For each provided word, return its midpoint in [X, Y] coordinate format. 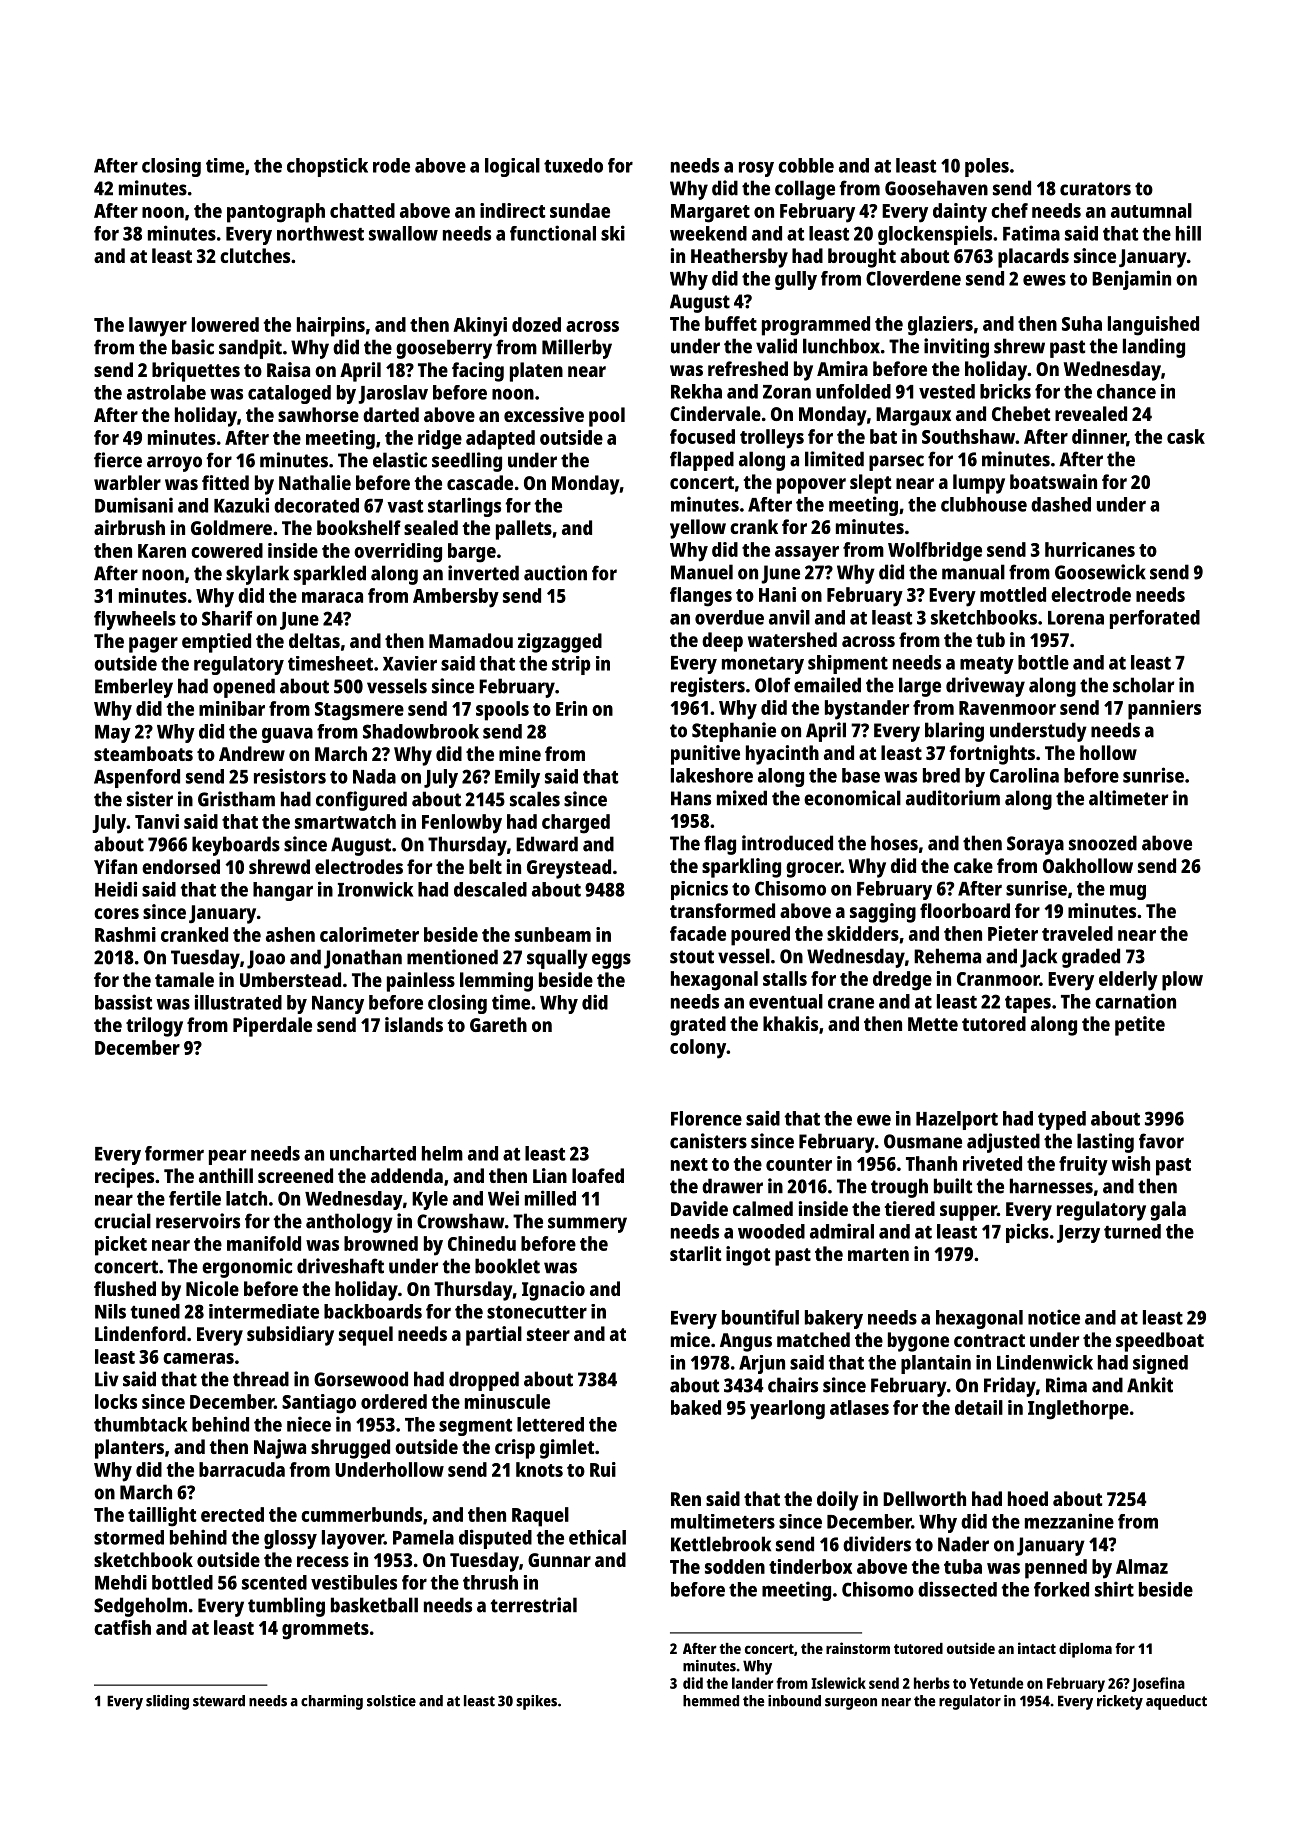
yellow [698, 529]
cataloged [289, 394]
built [953, 1186]
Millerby [577, 349]
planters [129, 1449]
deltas [314, 640]
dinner [1099, 436]
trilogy [154, 1027]
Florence [706, 1118]
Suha [1082, 323]
